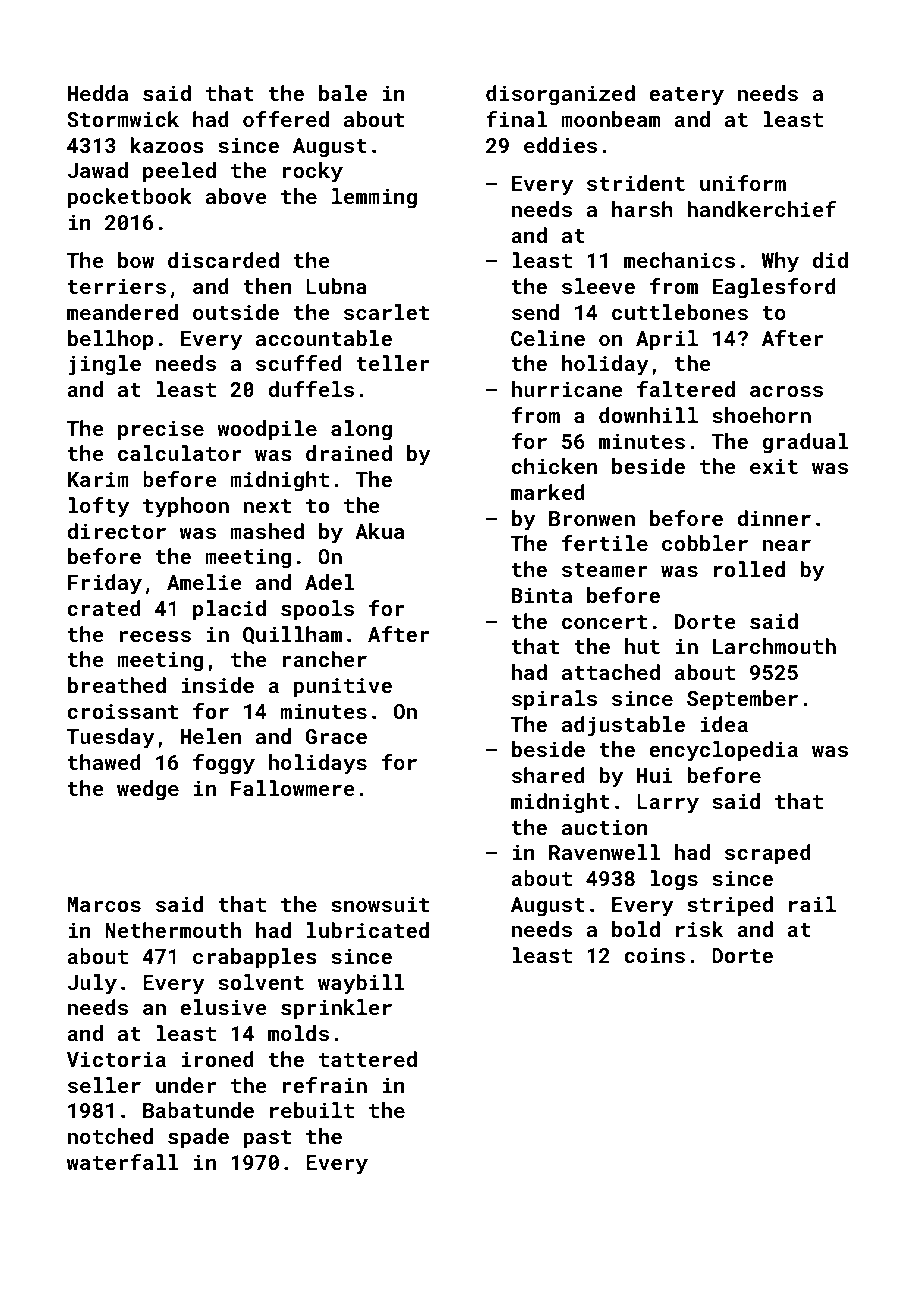  Describe the element at coordinates (312, 1110) in the image. I see `rebuilt` at that location.
